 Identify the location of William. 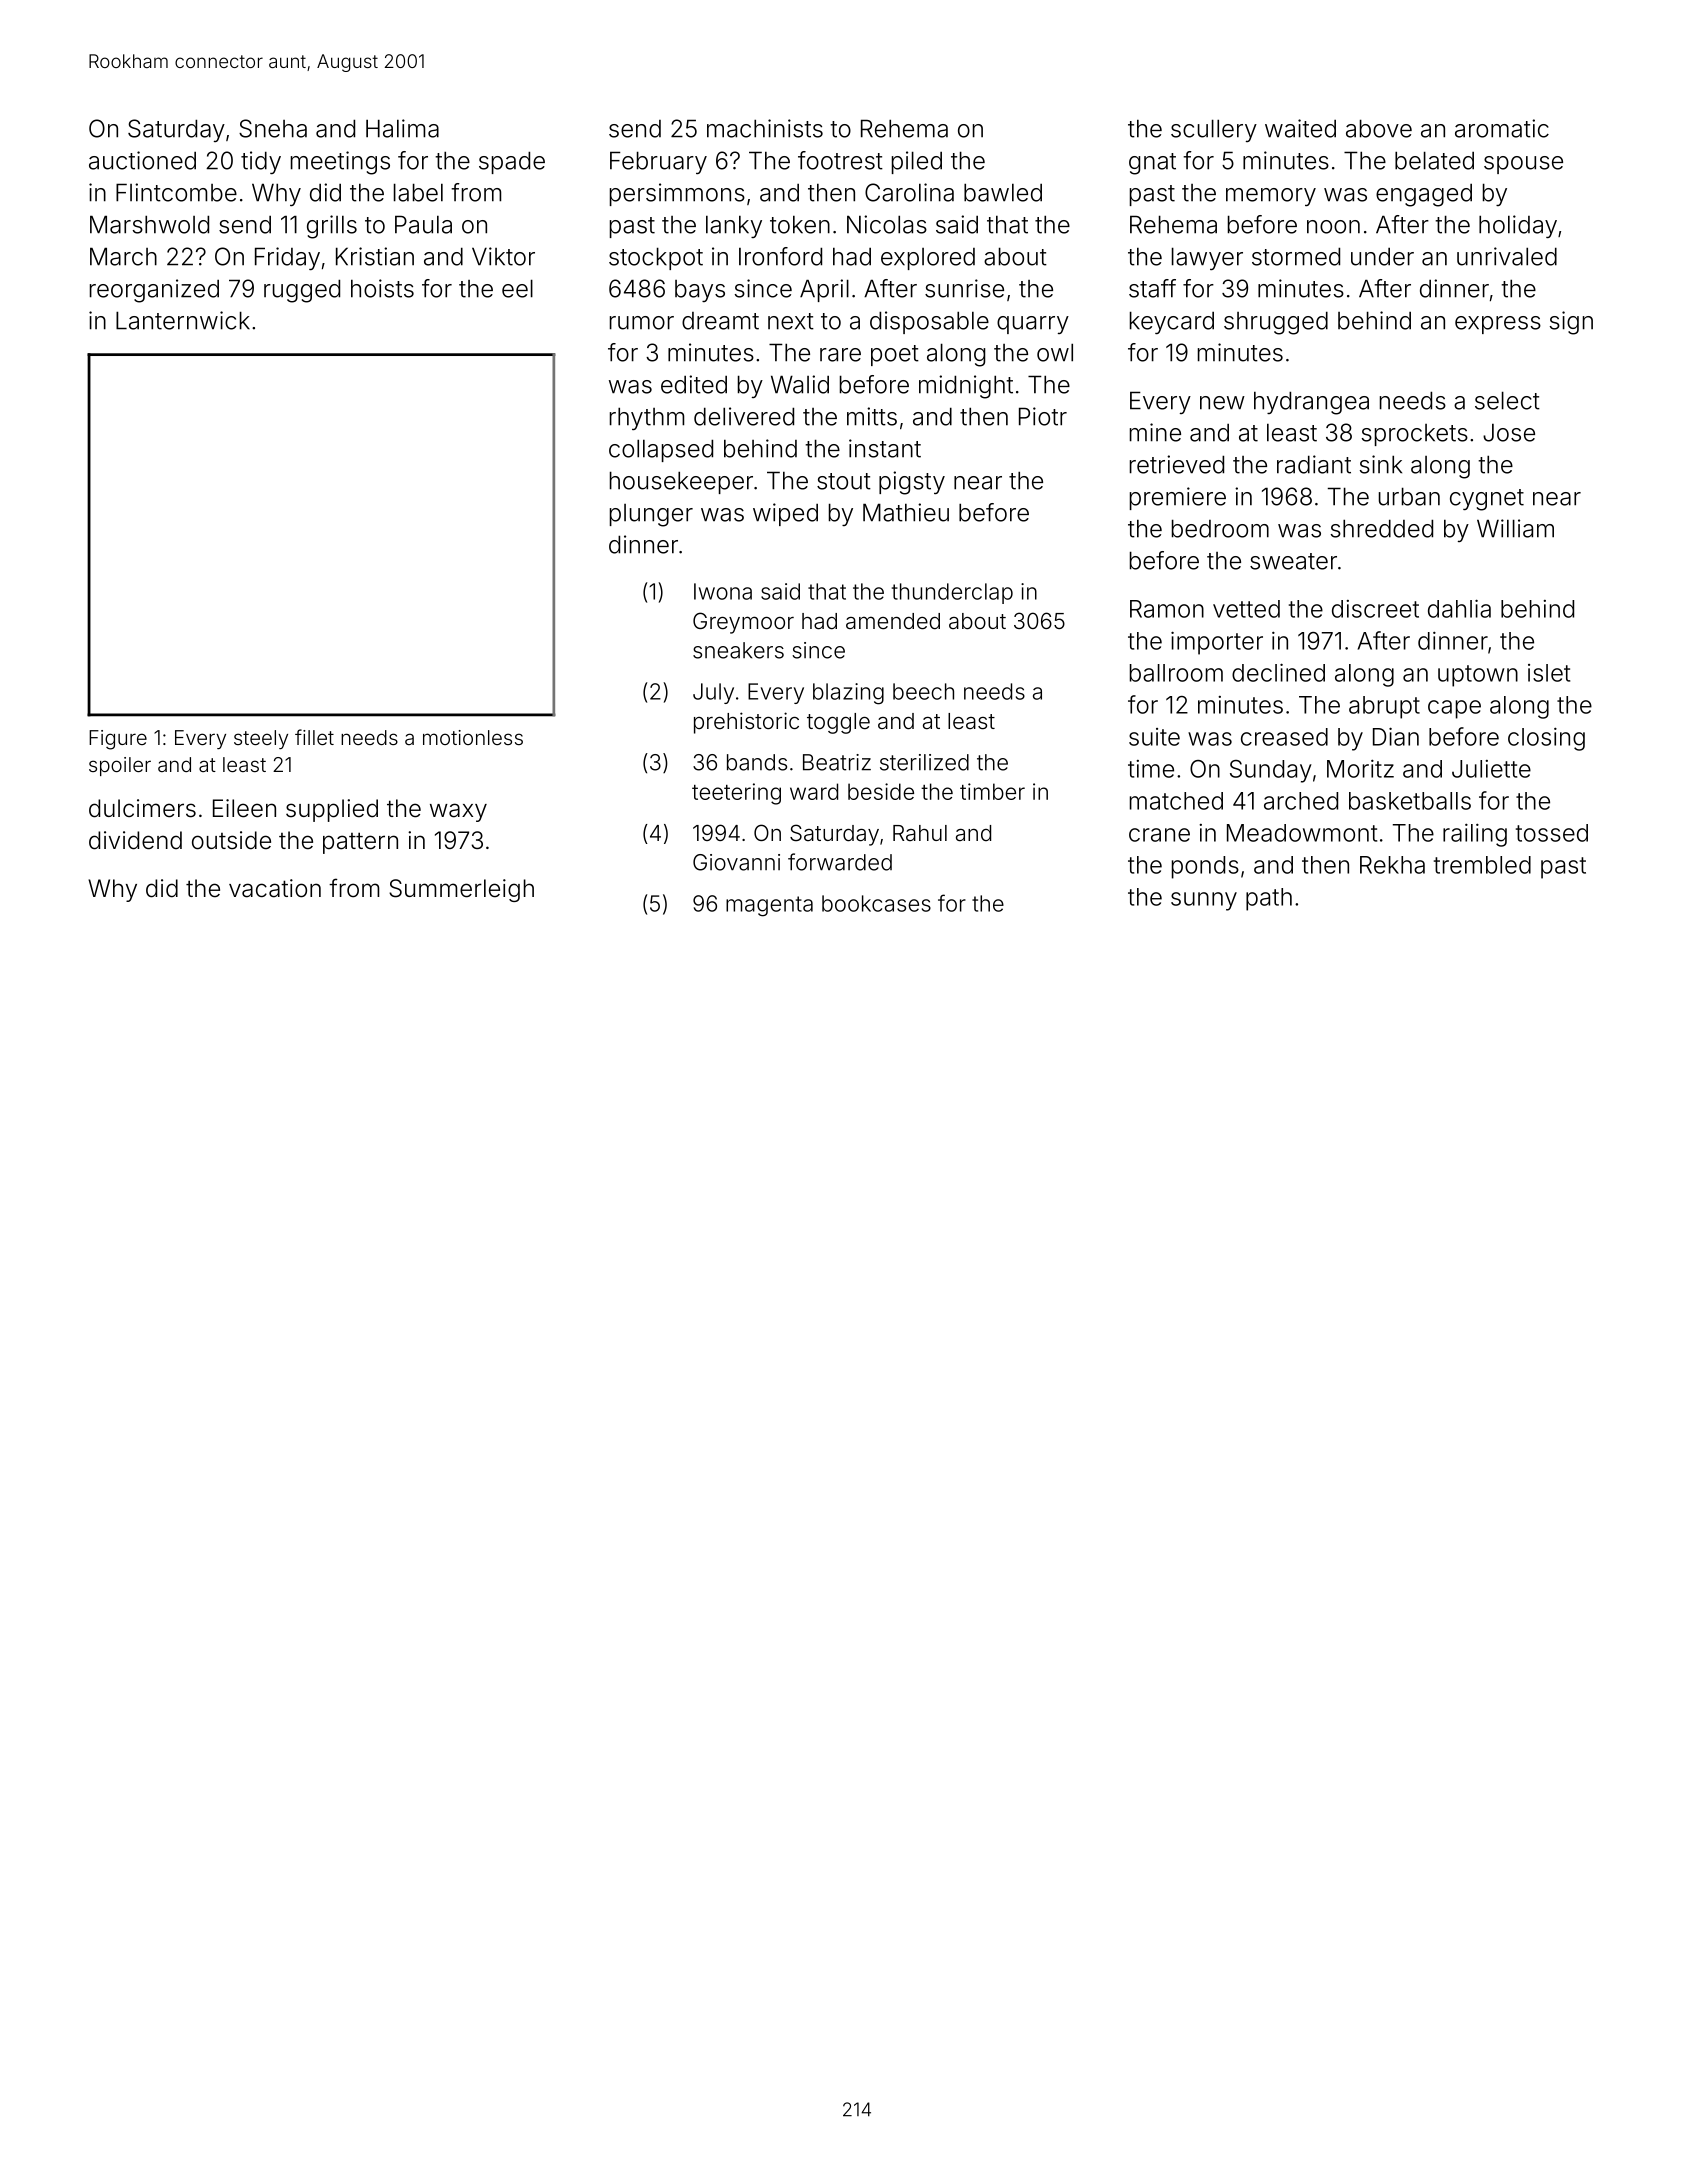
(1515, 528).
